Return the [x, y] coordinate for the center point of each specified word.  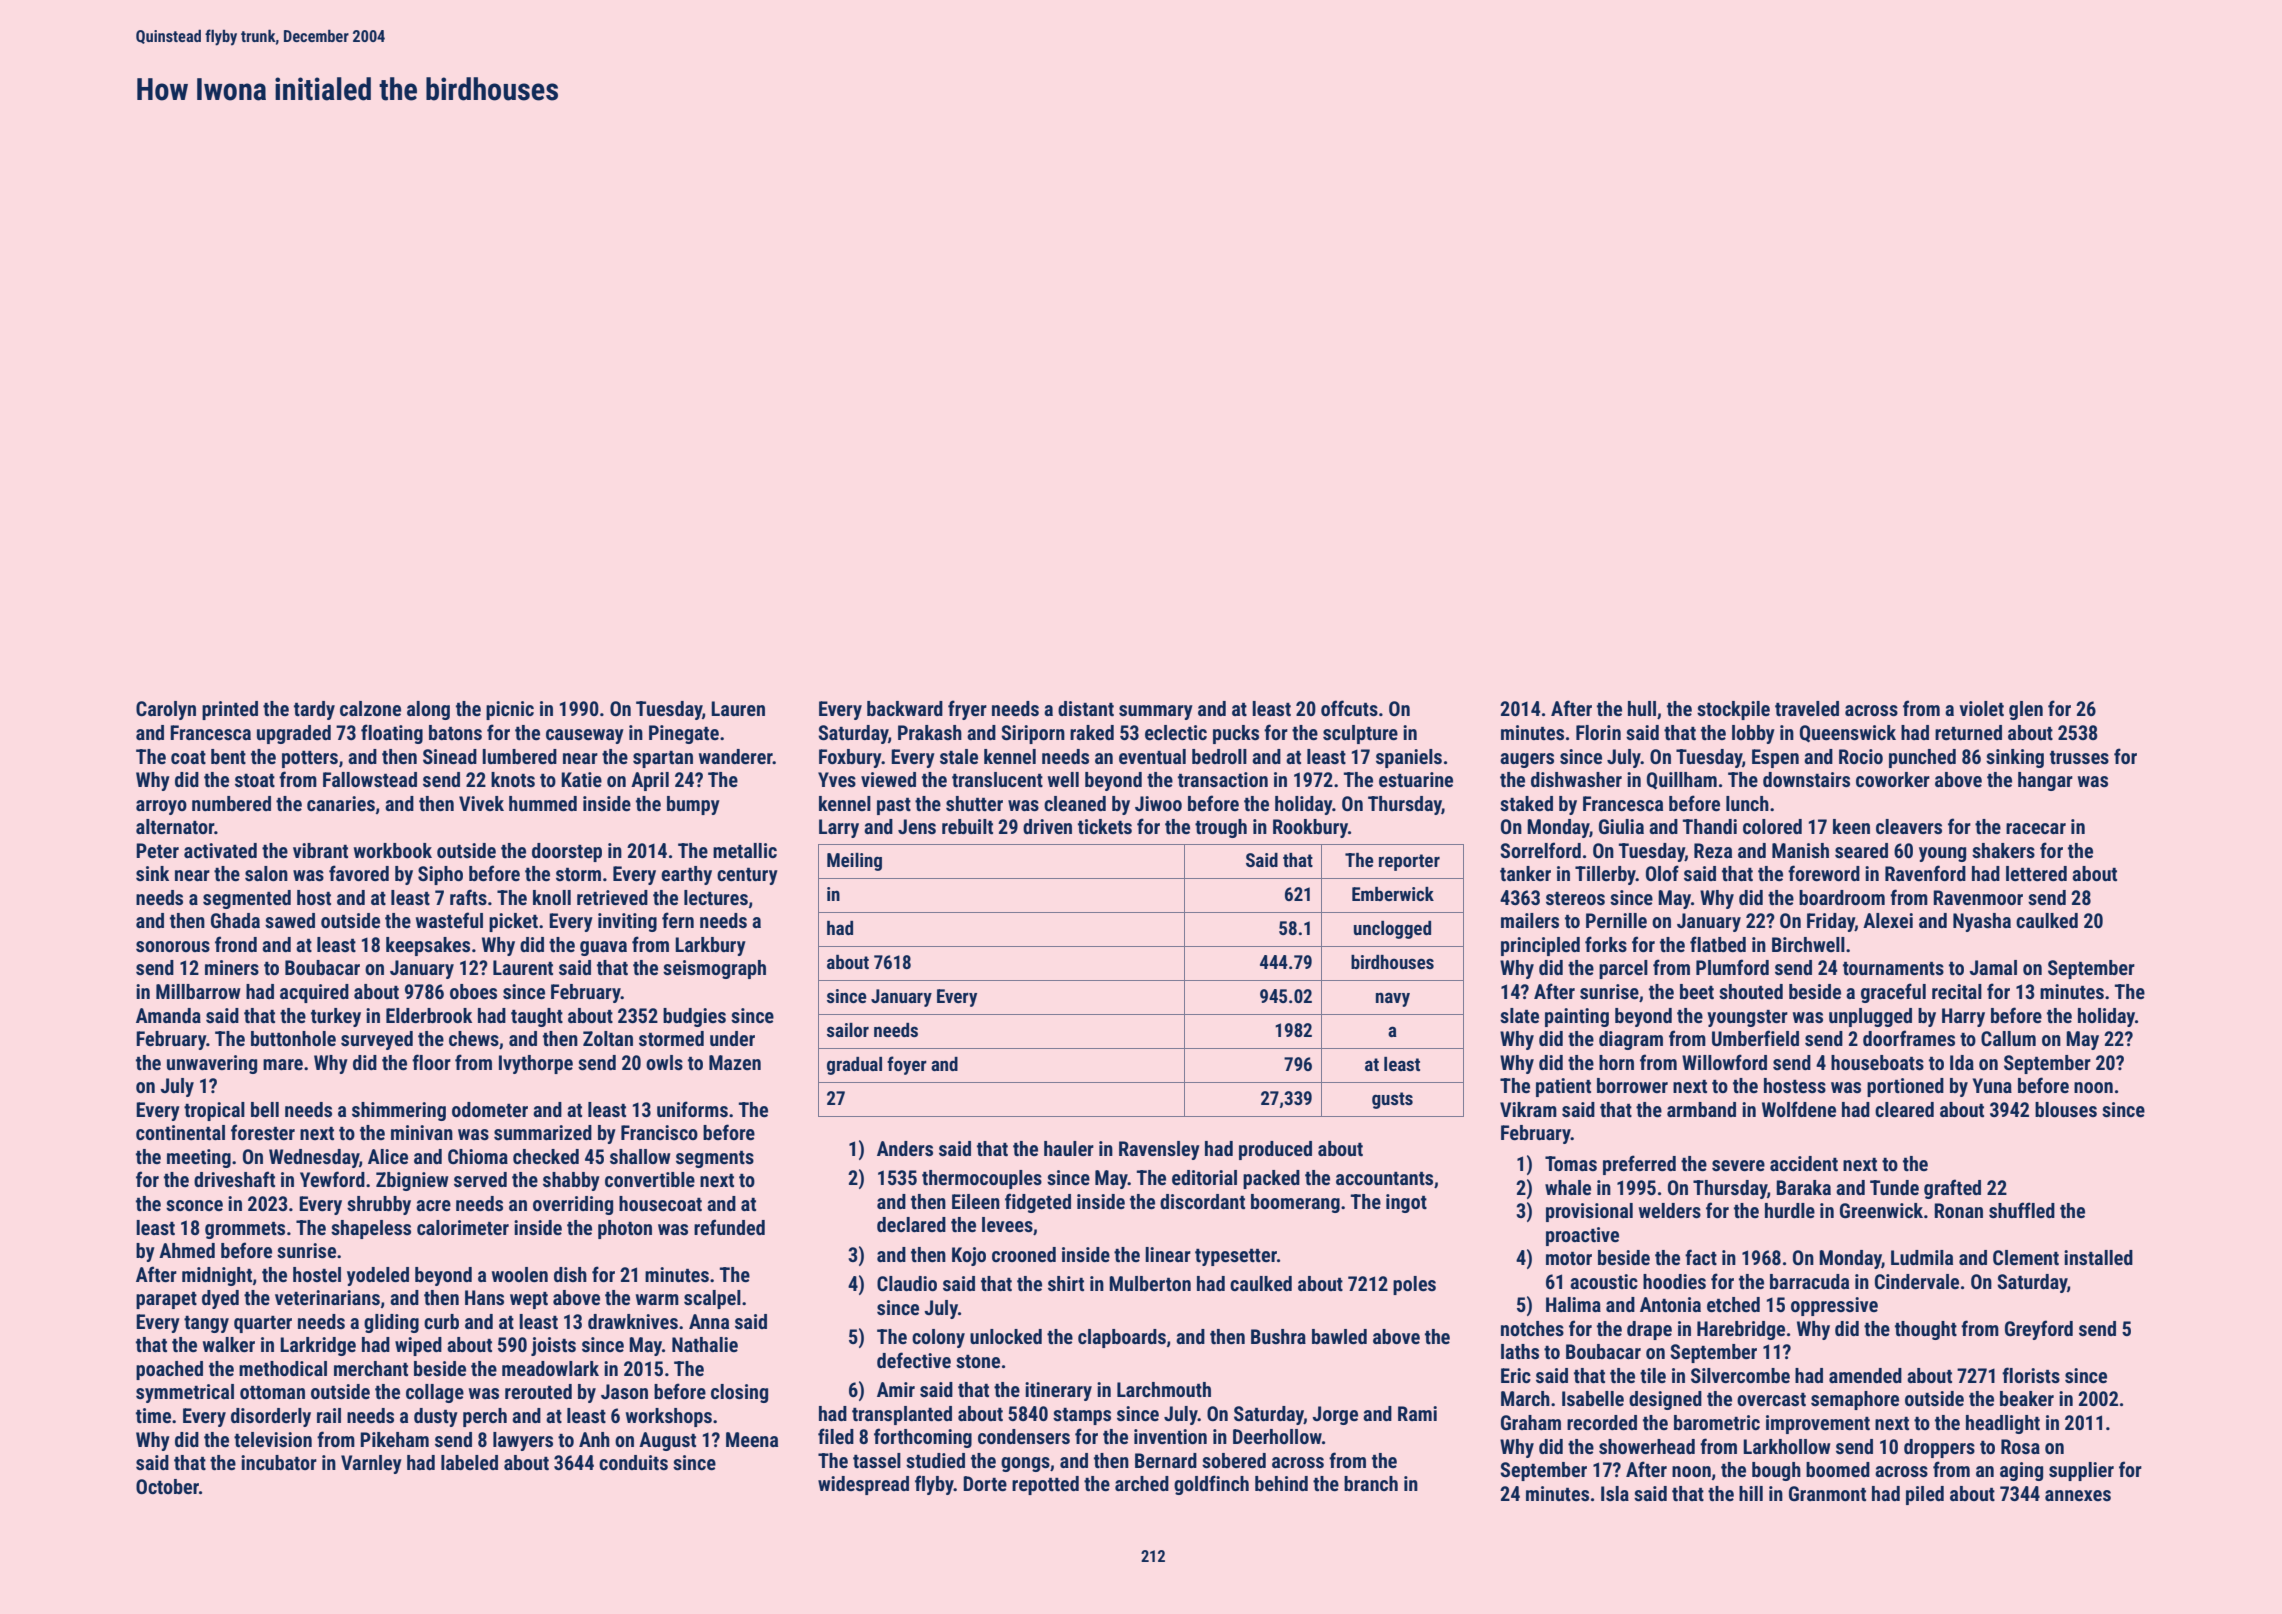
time [153, 1415]
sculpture [1360, 734]
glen [2026, 710]
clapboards [1122, 1338]
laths [1520, 1351]
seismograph [714, 969]
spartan [663, 759]
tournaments [1893, 968]
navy [1393, 999]
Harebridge [1741, 1330]
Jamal [1993, 967]
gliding [391, 1323]
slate [1519, 1015]
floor [431, 1062]
